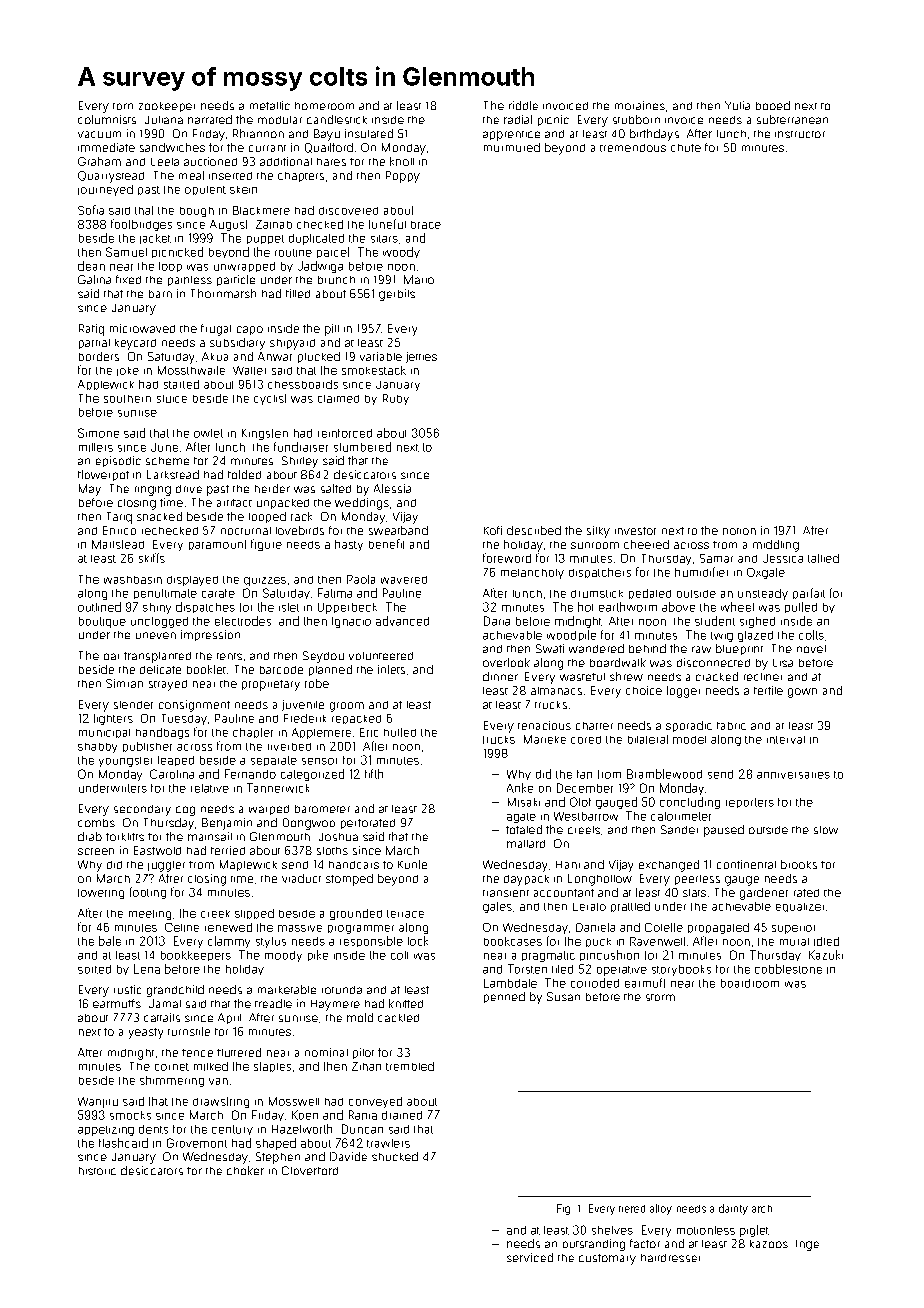  I want to click on carafe, so click(218, 593).
